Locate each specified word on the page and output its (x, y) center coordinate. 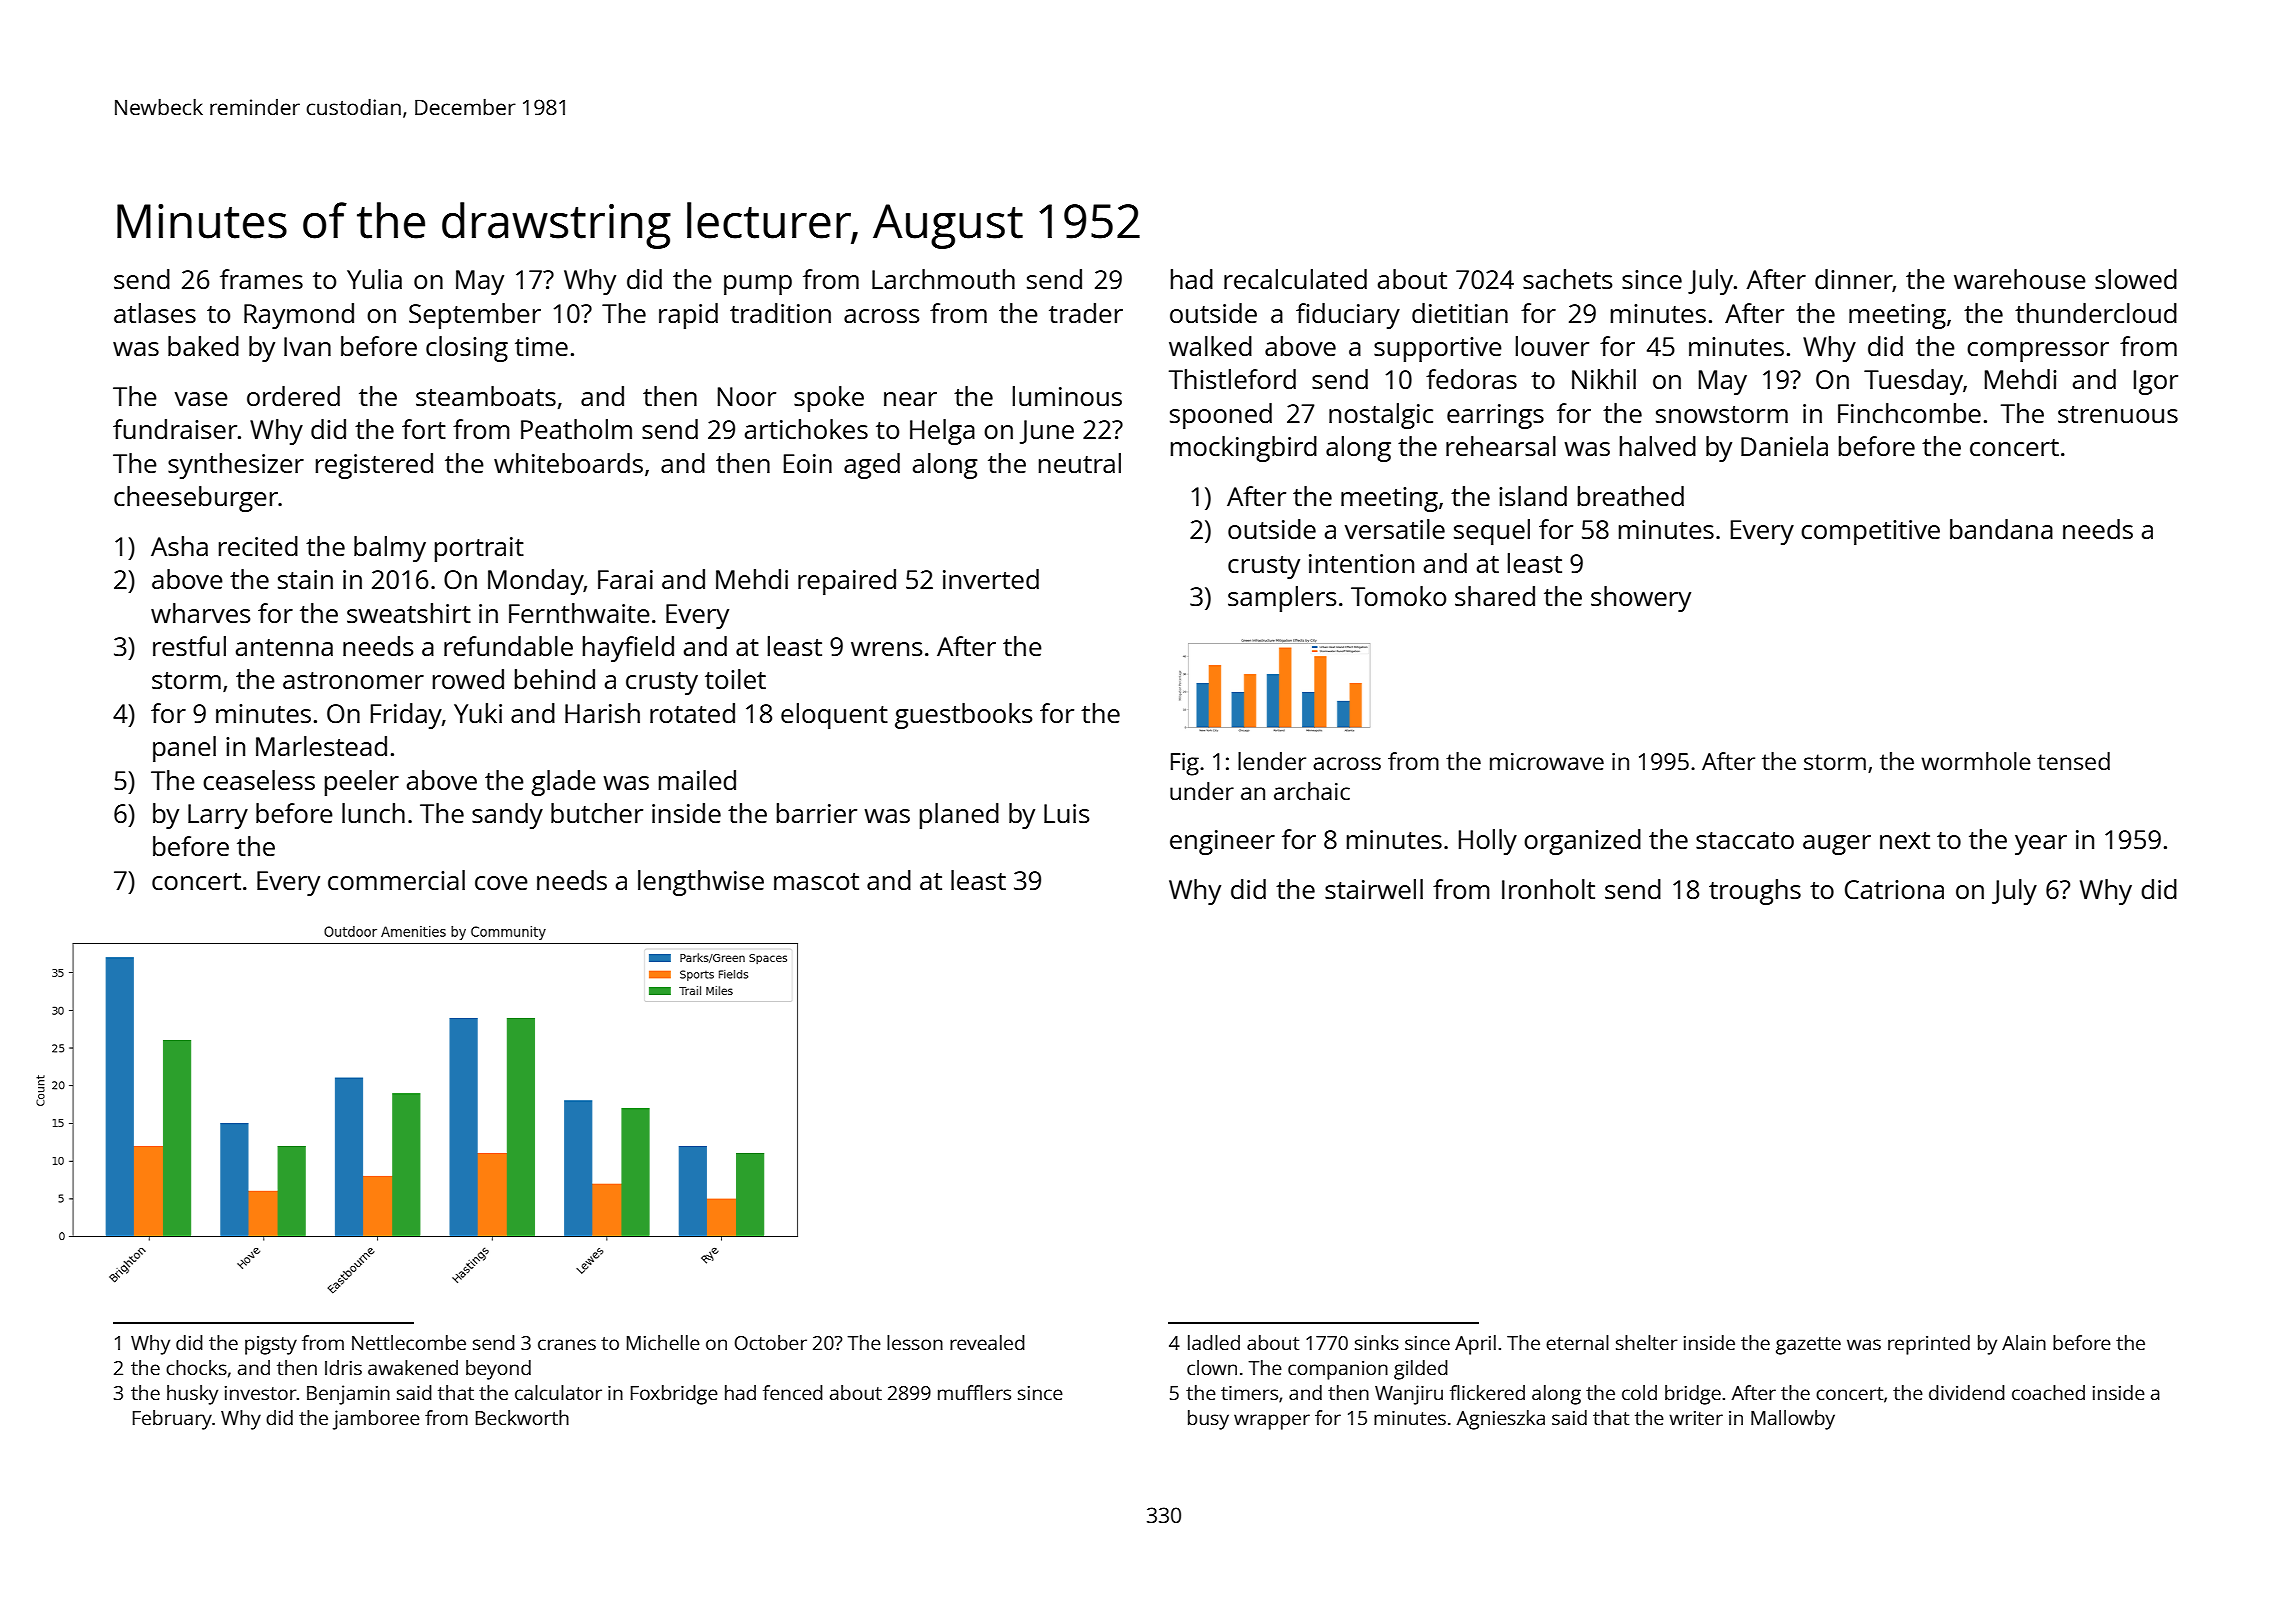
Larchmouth (943, 279)
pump (758, 285)
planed (959, 816)
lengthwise (701, 883)
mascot (816, 881)
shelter (1647, 1342)
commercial (396, 880)
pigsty (271, 1345)
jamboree (376, 1420)
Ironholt (1548, 889)
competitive (1870, 532)
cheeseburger (196, 499)
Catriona (1894, 889)
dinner (1854, 280)
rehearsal (1501, 446)
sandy (507, 816)
